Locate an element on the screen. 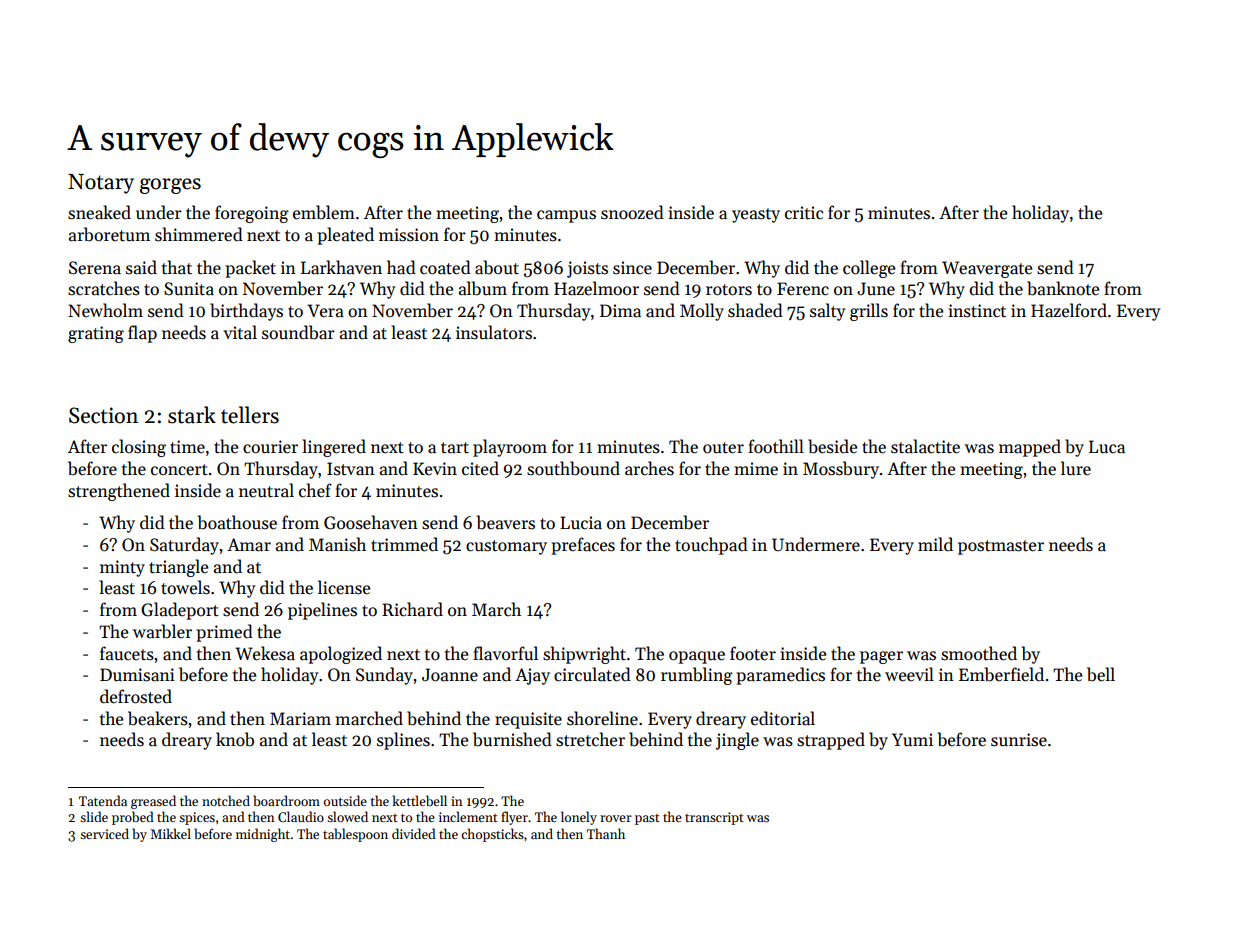  touchpad is located at coordinates (711, 546).
